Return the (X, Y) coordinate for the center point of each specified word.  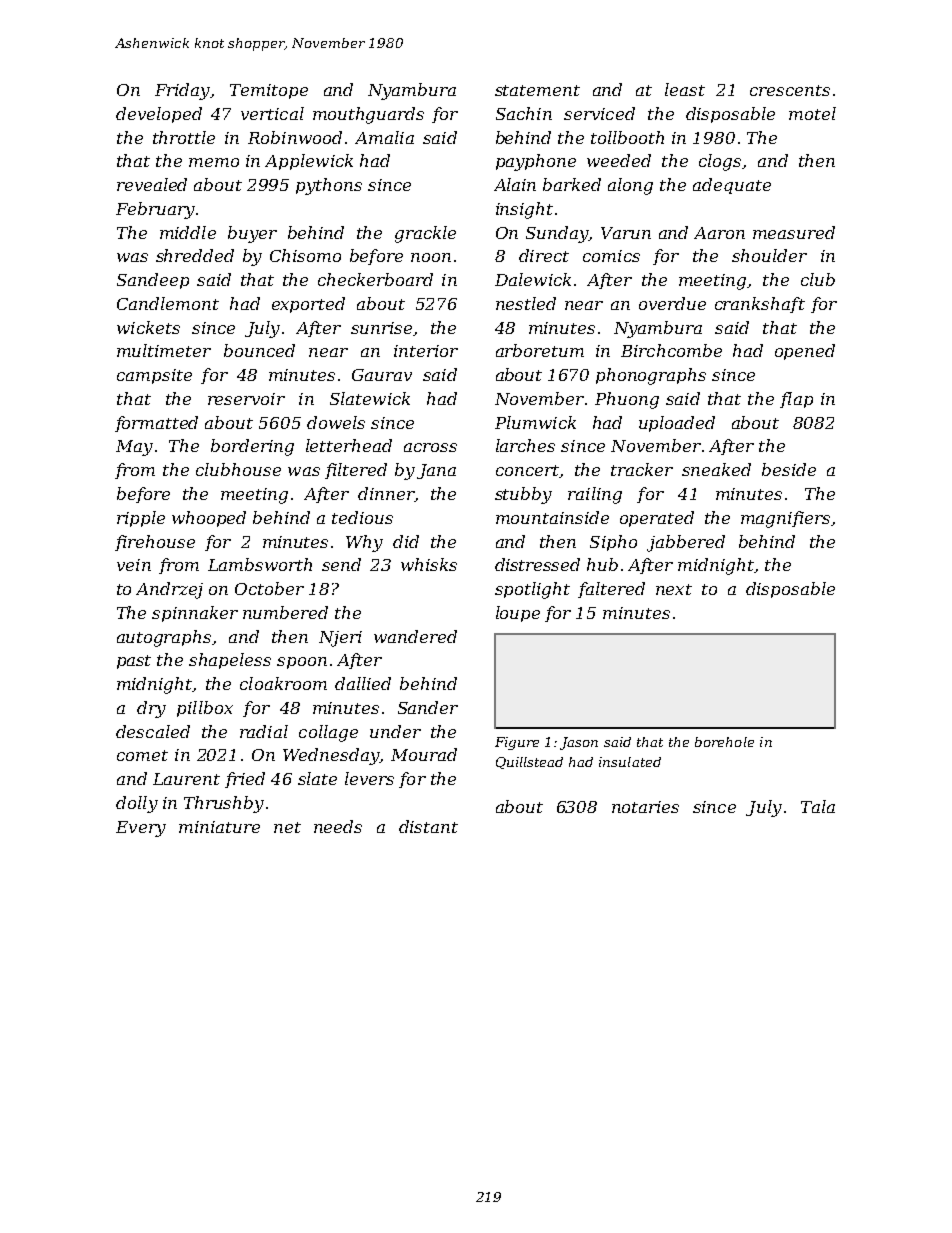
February (155, 210)
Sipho (613, 543)
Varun (626, 233)
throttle (184, 137)
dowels (336, 422)
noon (431, 257)
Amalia (384, 137)
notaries (645, 807)
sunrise (381, 328)
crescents (790, 90)
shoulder (769, 255)
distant (428, 826)
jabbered (686, 543)
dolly (137, 804)
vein (134, 565)
